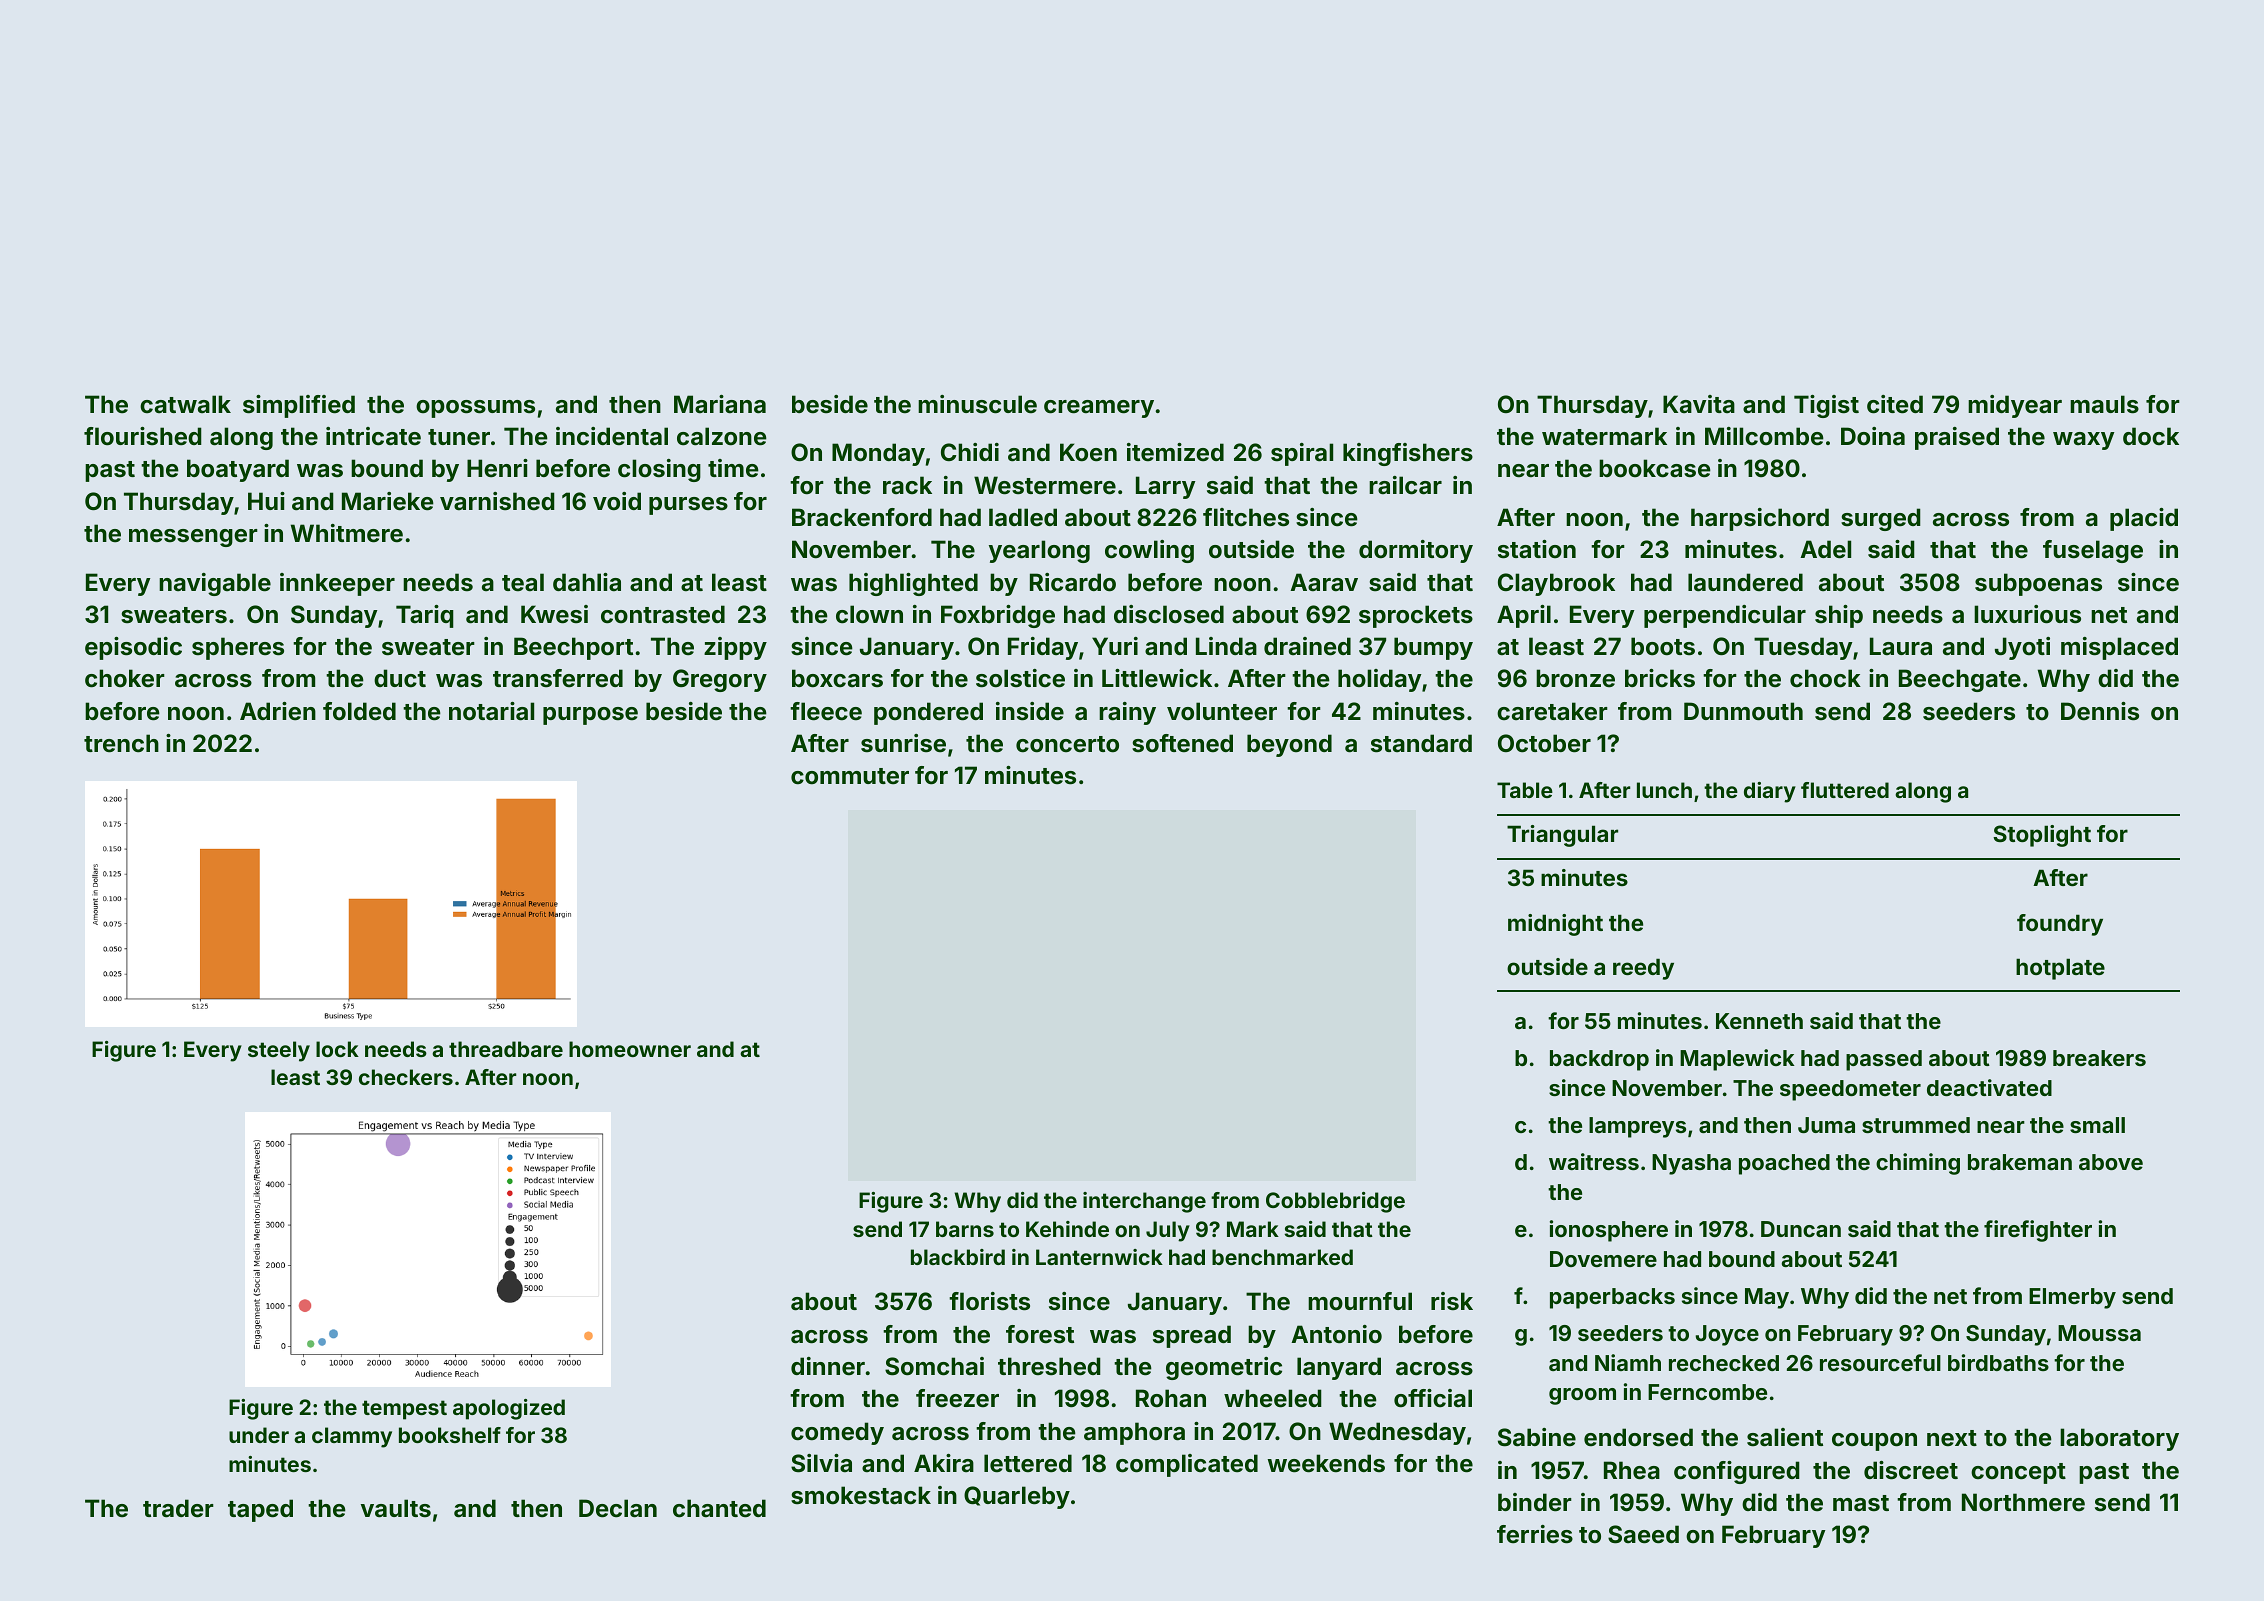 The width and height of the page is (2264, 1601). I want to click on void, so click(617, 501).
